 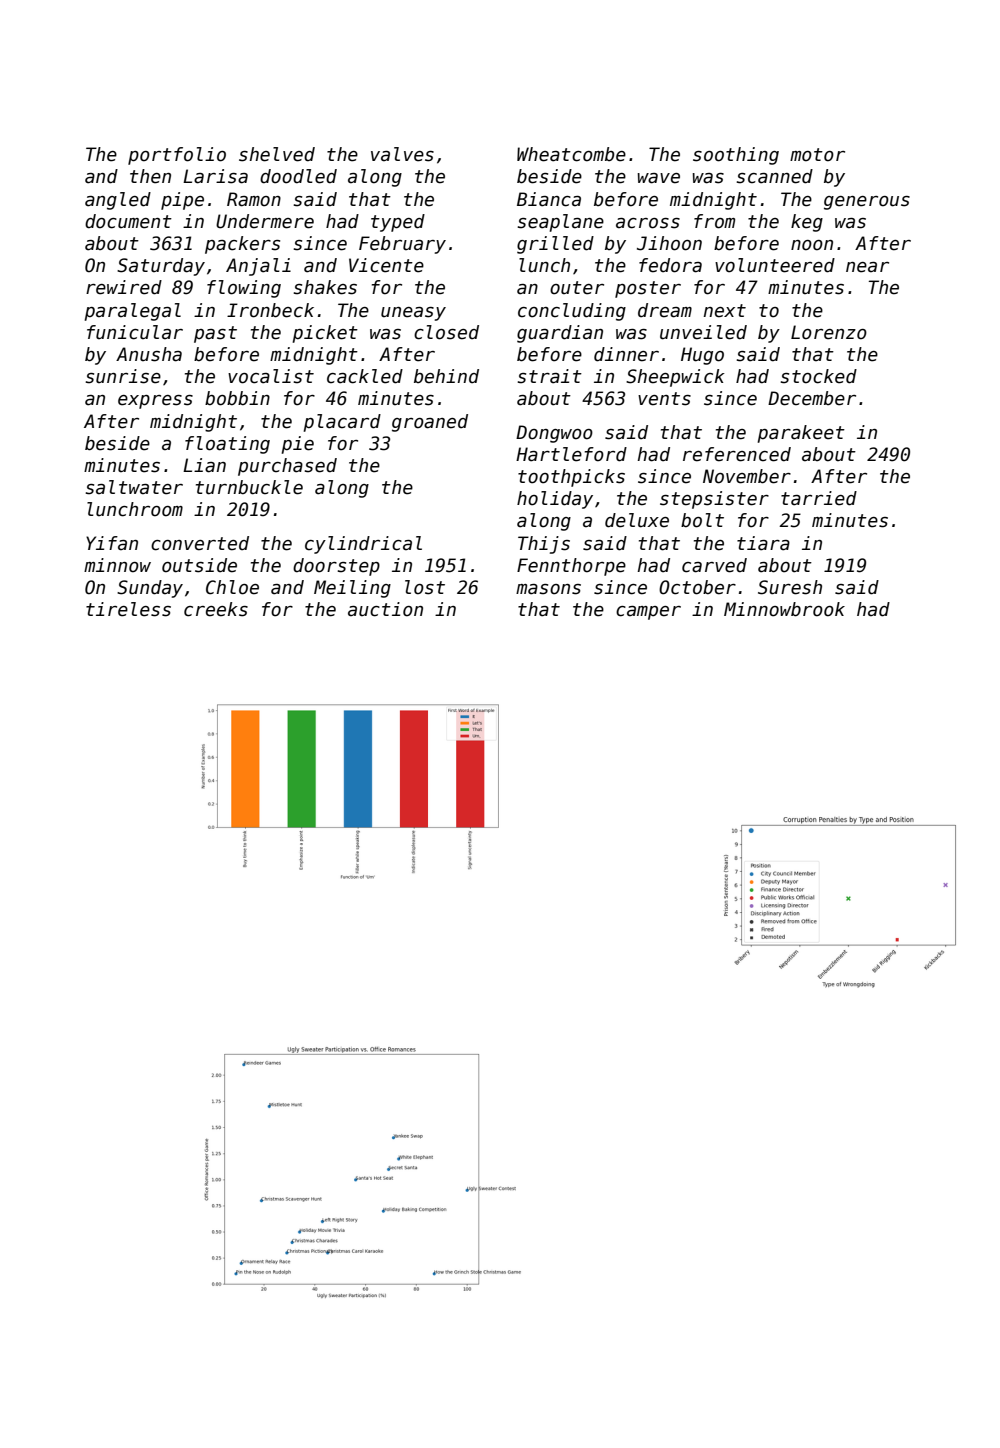 I want to click on seaplane, so click(x=560, y=223).
